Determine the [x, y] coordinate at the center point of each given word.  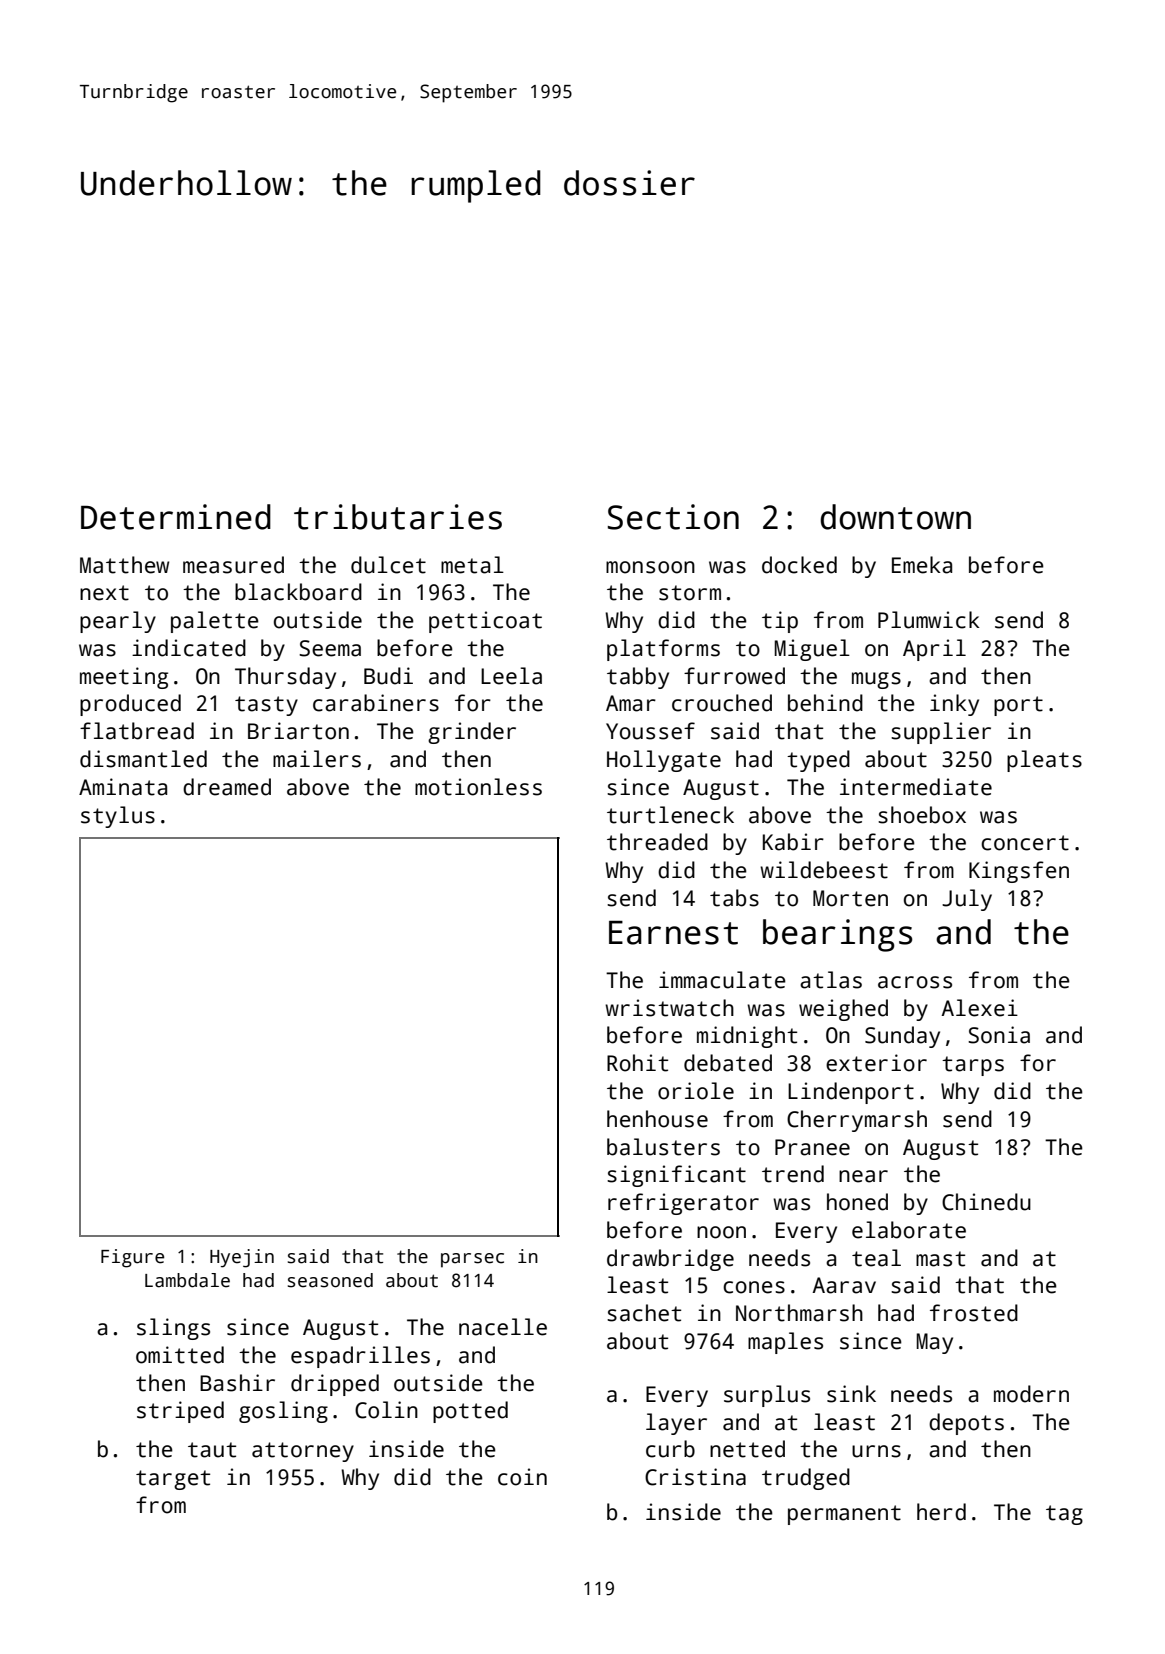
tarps [973, 1066]
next [104, 593]
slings [173, 1329]
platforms [663, 650]
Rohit [637, 1063]
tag [1064, 1515]
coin [522, 1477]
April [934, 650]
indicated [189, 648]
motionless [478, 787]
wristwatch [669, 1008]
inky [954, 705]
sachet [644, 1313]
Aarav [844, 1285]
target [173, 1480]
